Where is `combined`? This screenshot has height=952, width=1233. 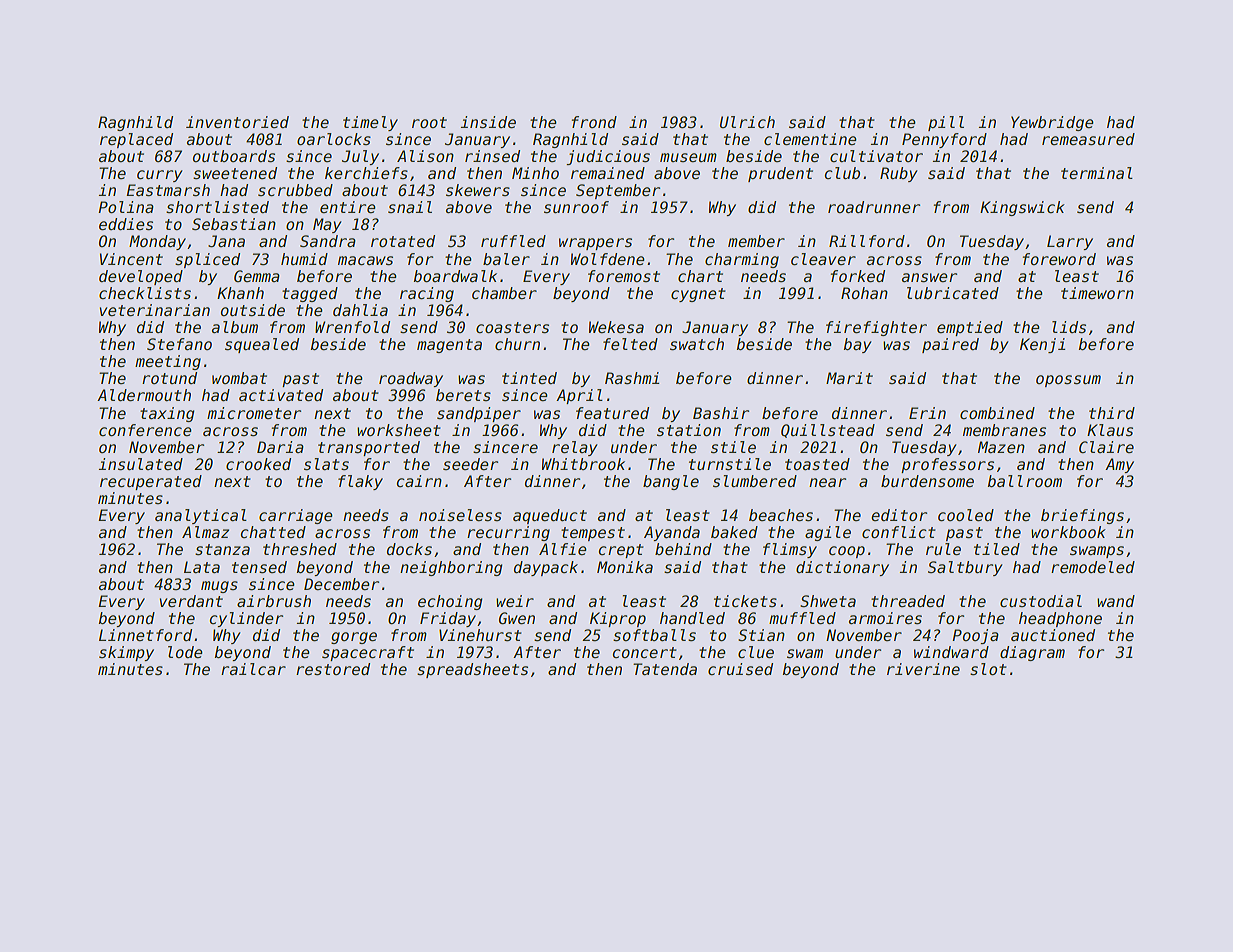
combined is located at coordinates (997, 413).
